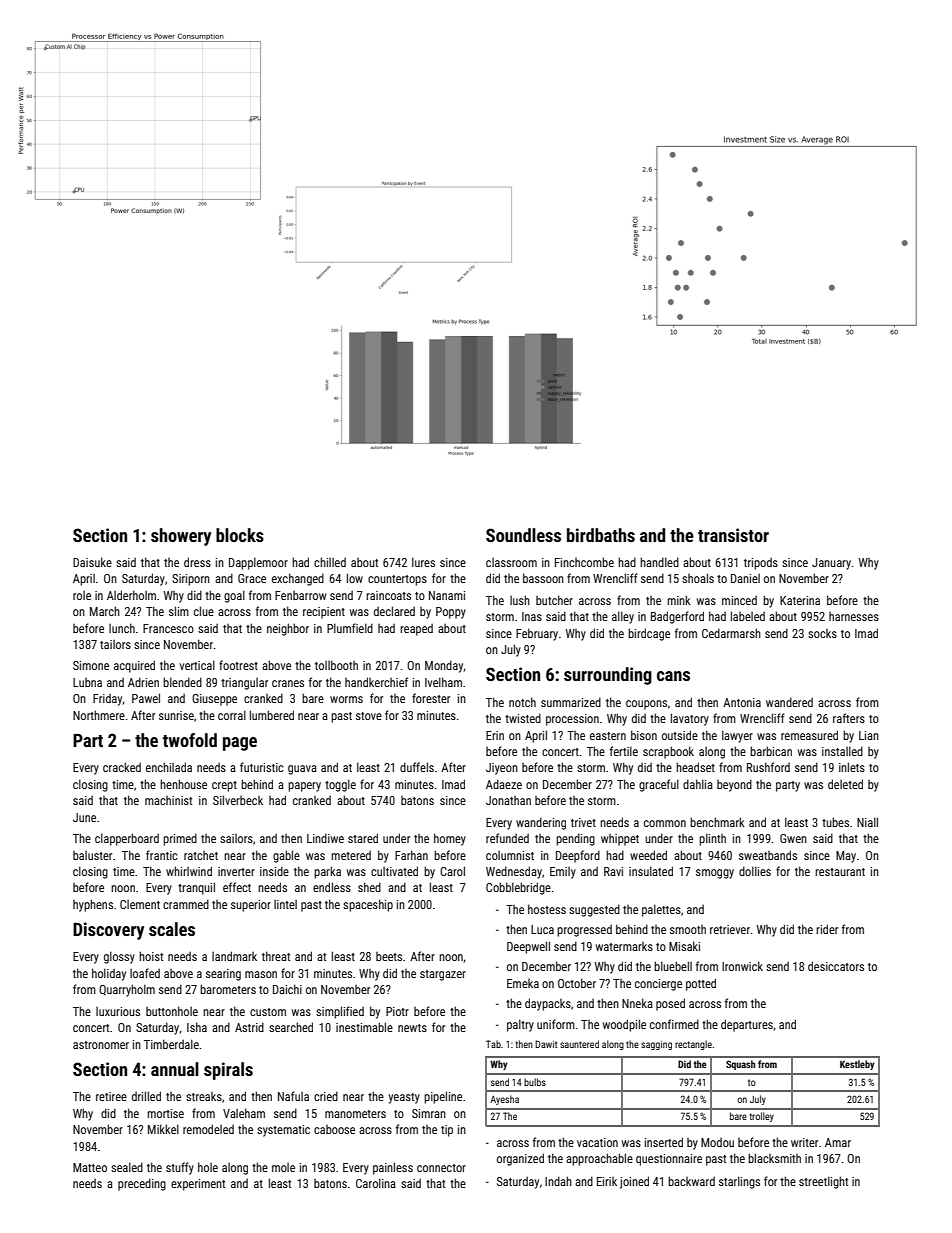 Image resolution: width=952 pixels, height=1233 pixels. Describe the element at coordinates (108, 931) in the page. I see `Discovery` at that location.
